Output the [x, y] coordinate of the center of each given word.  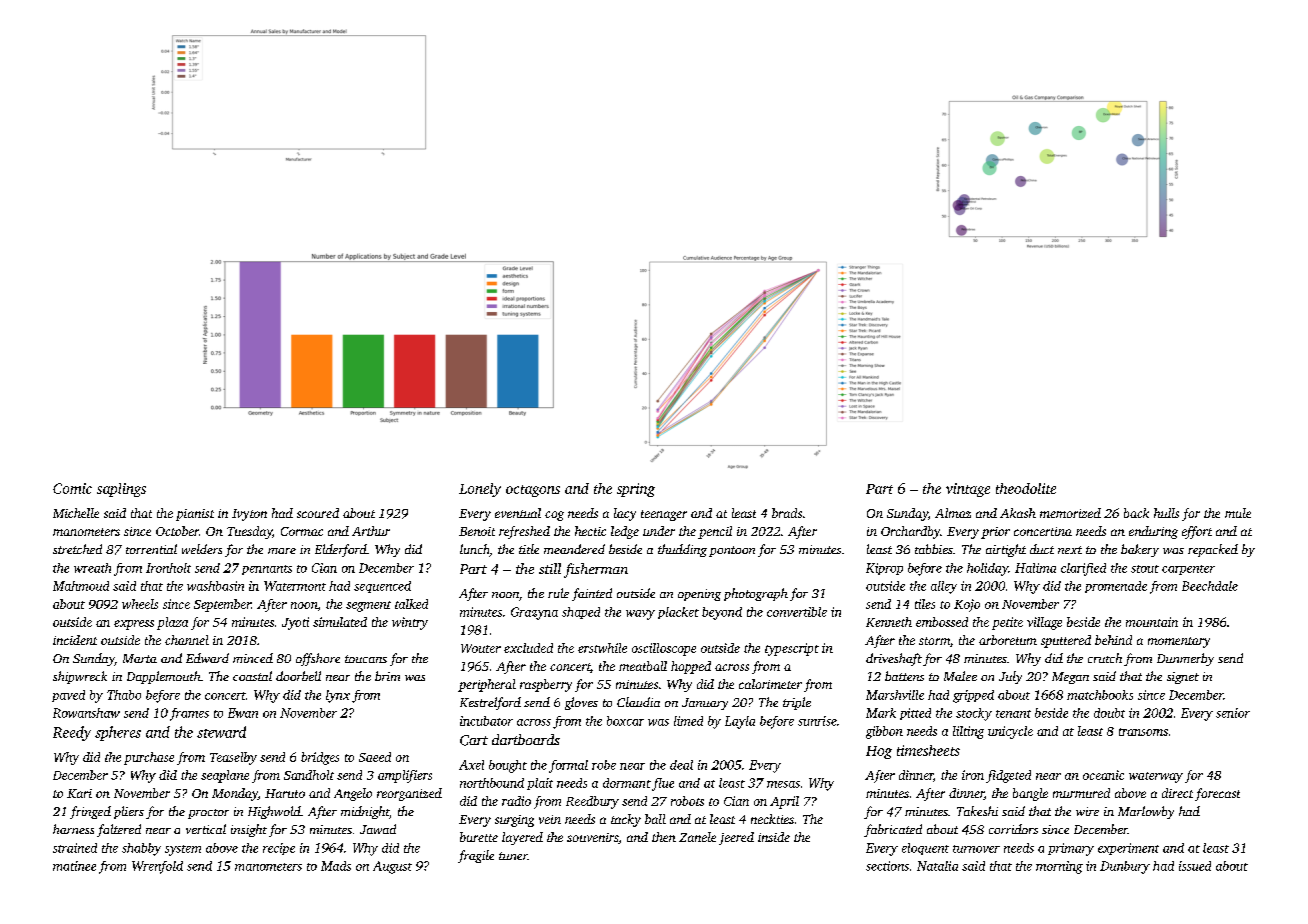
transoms [1143, 732]
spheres [118, 733]
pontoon [732, 551]
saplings [121, 490]
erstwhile [602, 648]
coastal [252, 676]
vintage [968, 490]
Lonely [480, 490]
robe [604, 765]
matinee [74, 866]
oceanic [1103, 775]
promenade [1116, 587]
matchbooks [1100, 695]
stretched [77, 549]
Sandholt [309, 775]
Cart [474, 740]
